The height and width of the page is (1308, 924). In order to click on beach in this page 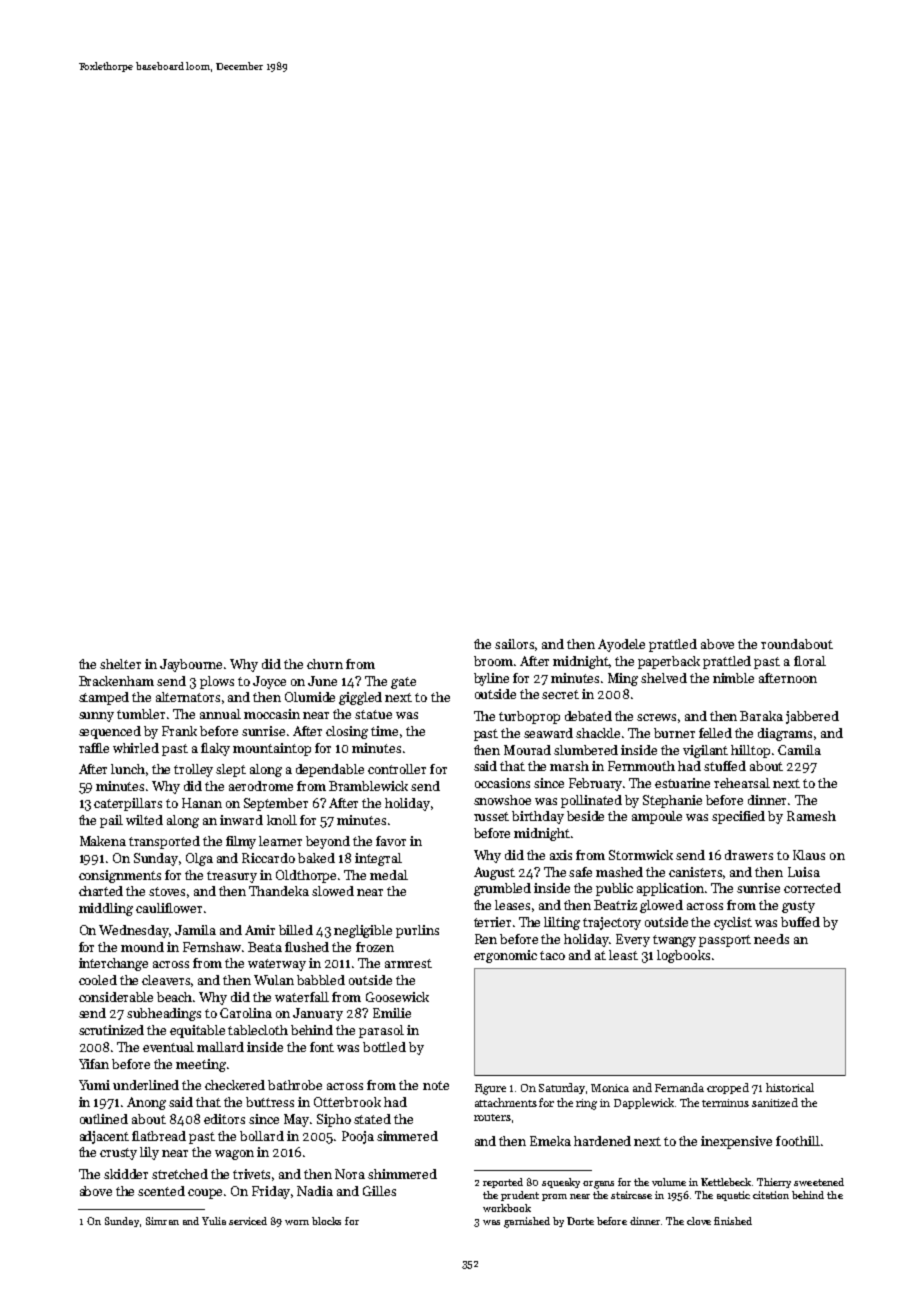, I will do `click(174, 997)`.
